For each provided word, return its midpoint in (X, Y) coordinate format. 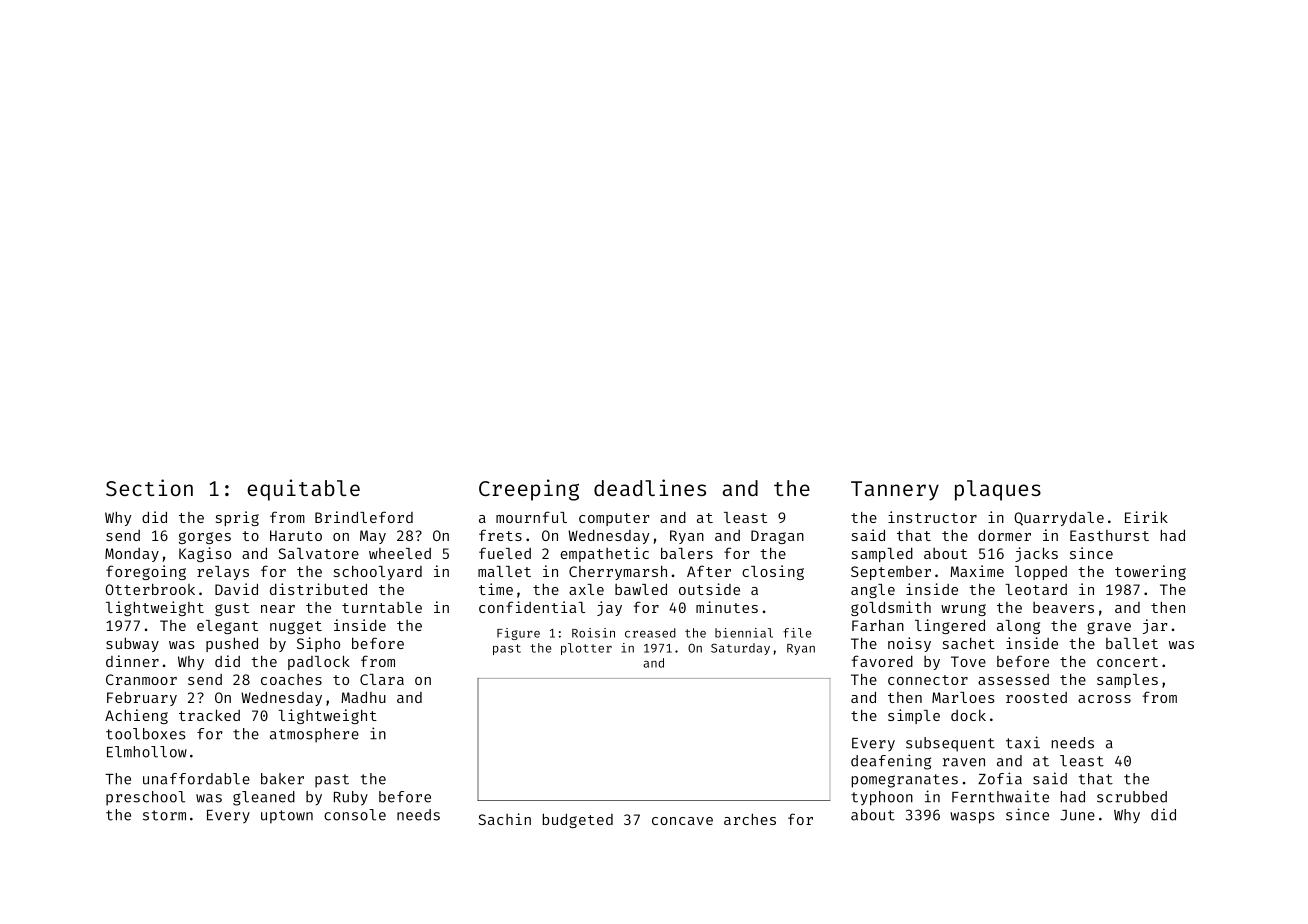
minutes (727, 607)
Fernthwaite (1000, 796)
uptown (287, 817)
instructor (932, 517)
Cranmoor (141, 679)
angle (873, 591)
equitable (303, 490)
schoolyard (378, 573)
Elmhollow (147, 752)
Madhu (363, 697)
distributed (318, 589)
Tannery (895, 491)
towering (1150, 572)
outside (709, 589)
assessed (1013, 679)
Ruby (351, 798)
